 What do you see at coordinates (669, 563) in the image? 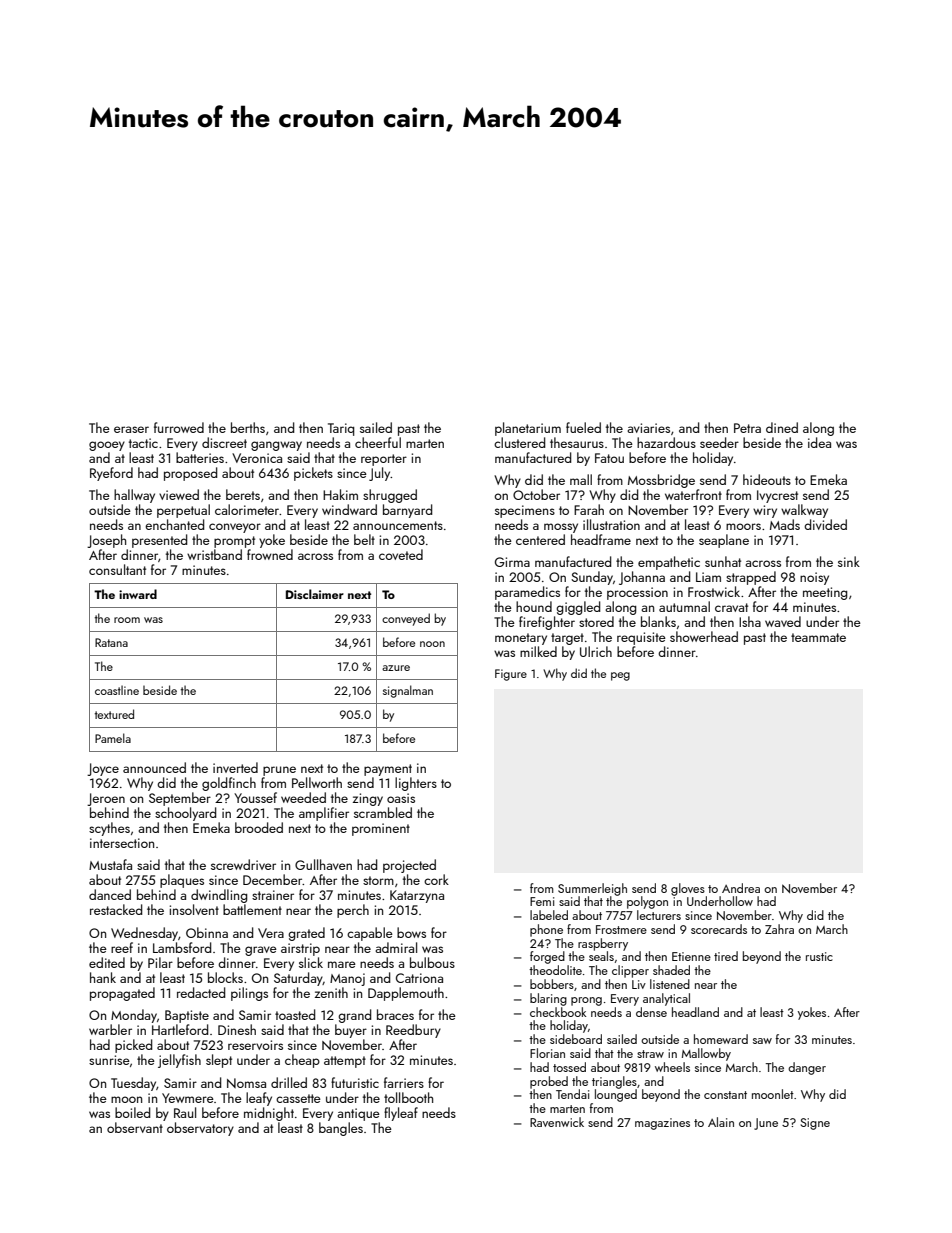
I see `empathetic` at bounding box center [669, 563].
